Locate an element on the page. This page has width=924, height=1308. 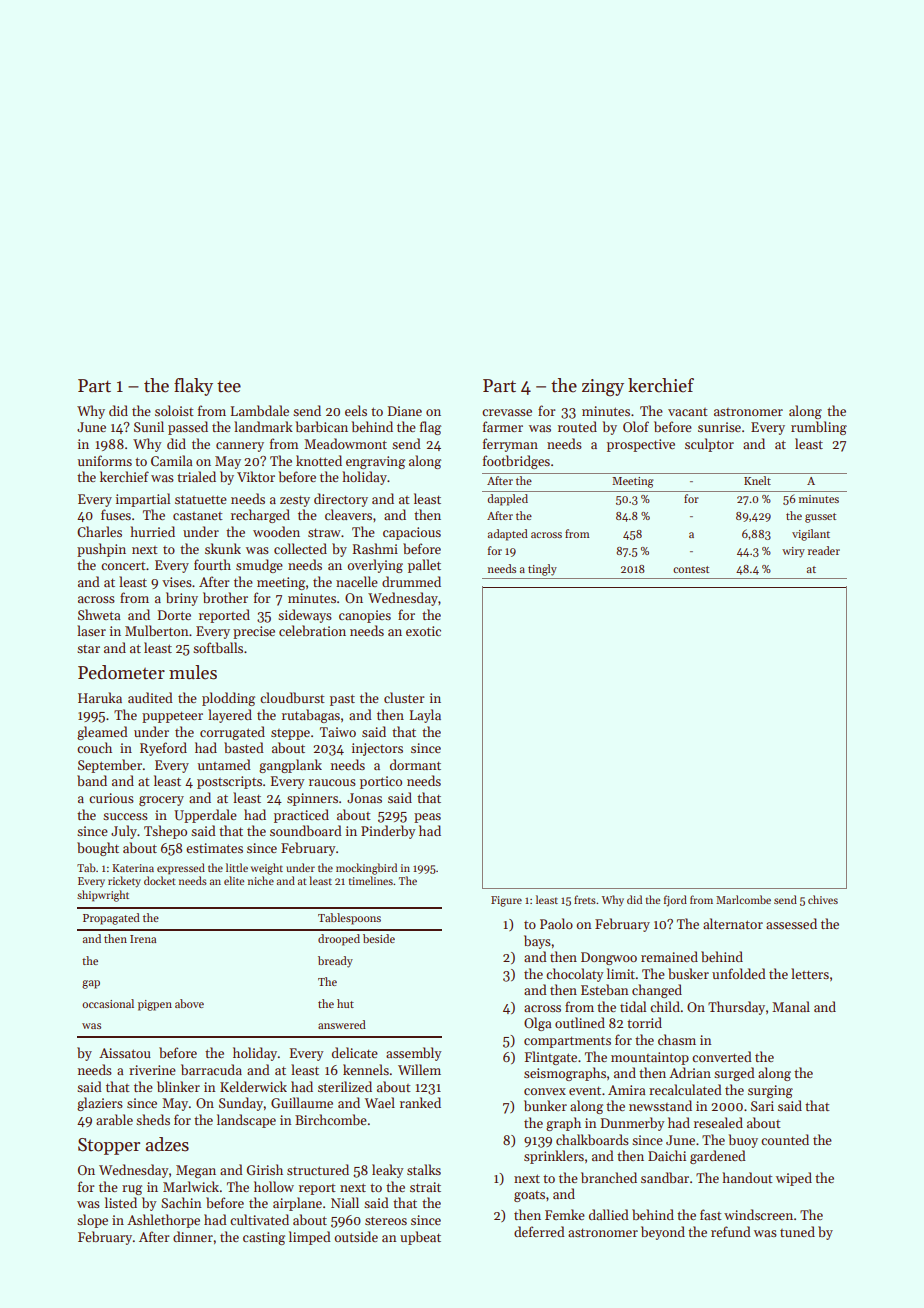
steppe is located at coordinates (290, 734).
